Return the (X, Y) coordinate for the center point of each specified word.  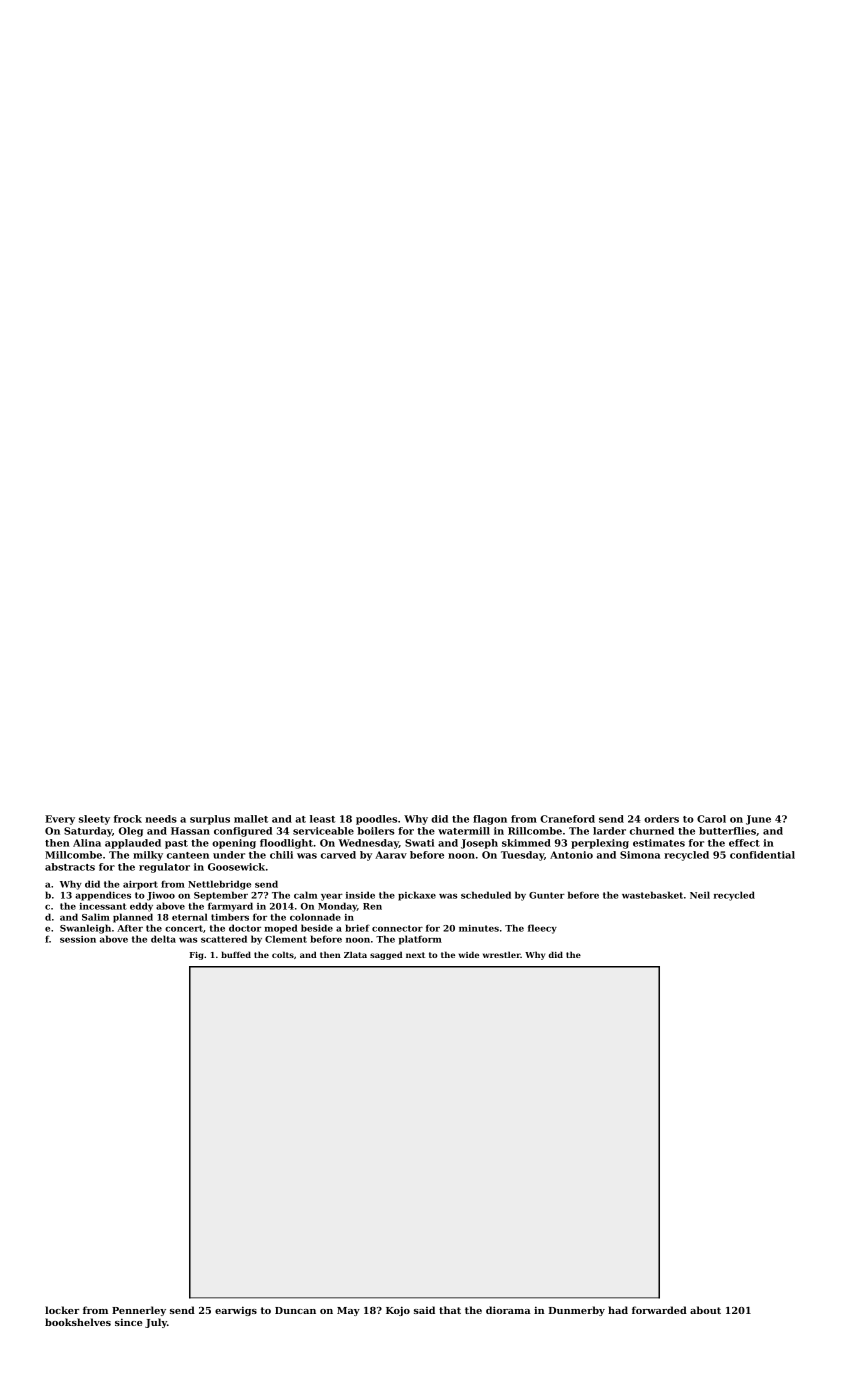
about (705, 1310)
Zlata (355, 954)
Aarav (391, 855)
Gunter (547, 895)
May (348, 1311)
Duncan (295, 1310)
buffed (236, 954)
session (78, 939)
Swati (419, 843)
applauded (133, 844)
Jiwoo (161, 896)
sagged (386, 955)
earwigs (236, 1311)
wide (469, 954)
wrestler (501, 954)
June (758, 820)
